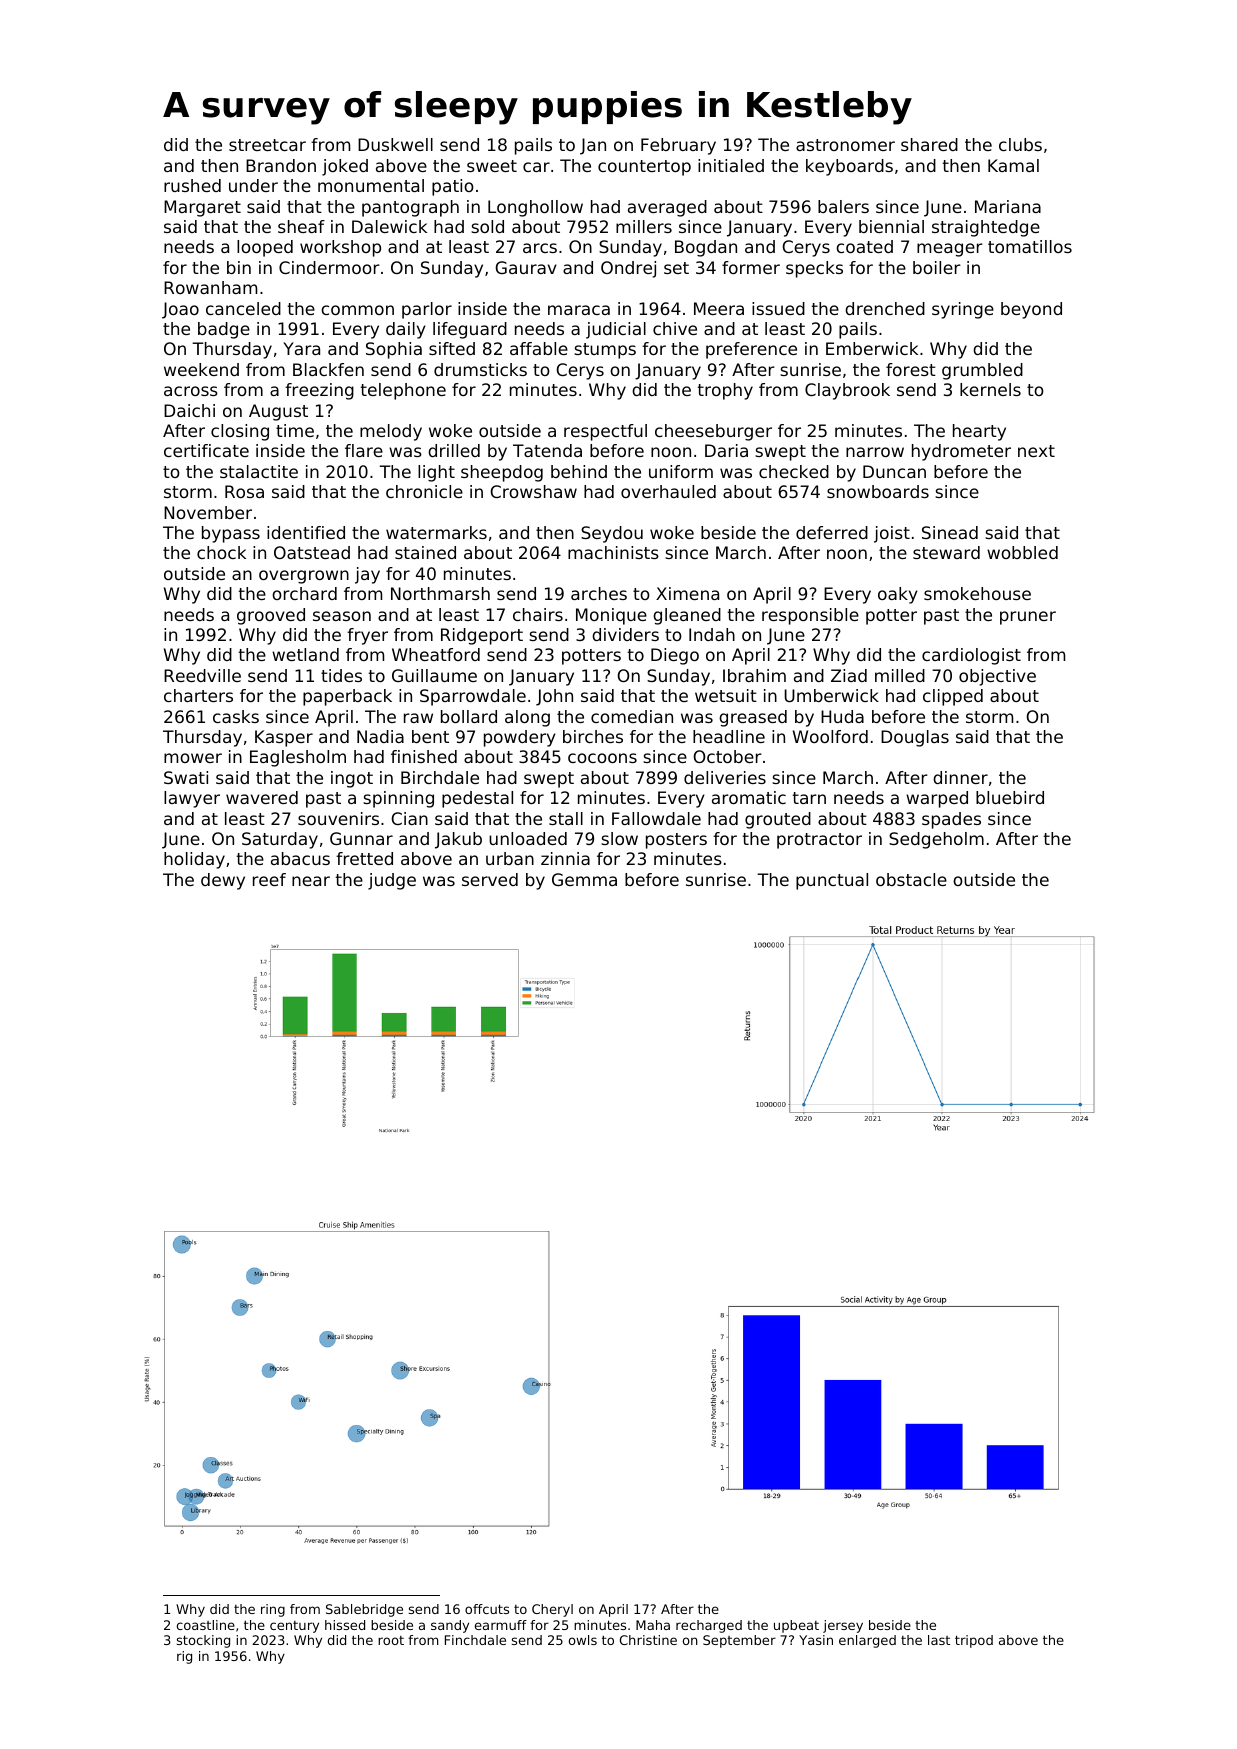  What do you see at coordinates (911, 879) in the screenshot?
I see `obstacle` at bounding box center [911, 879].
